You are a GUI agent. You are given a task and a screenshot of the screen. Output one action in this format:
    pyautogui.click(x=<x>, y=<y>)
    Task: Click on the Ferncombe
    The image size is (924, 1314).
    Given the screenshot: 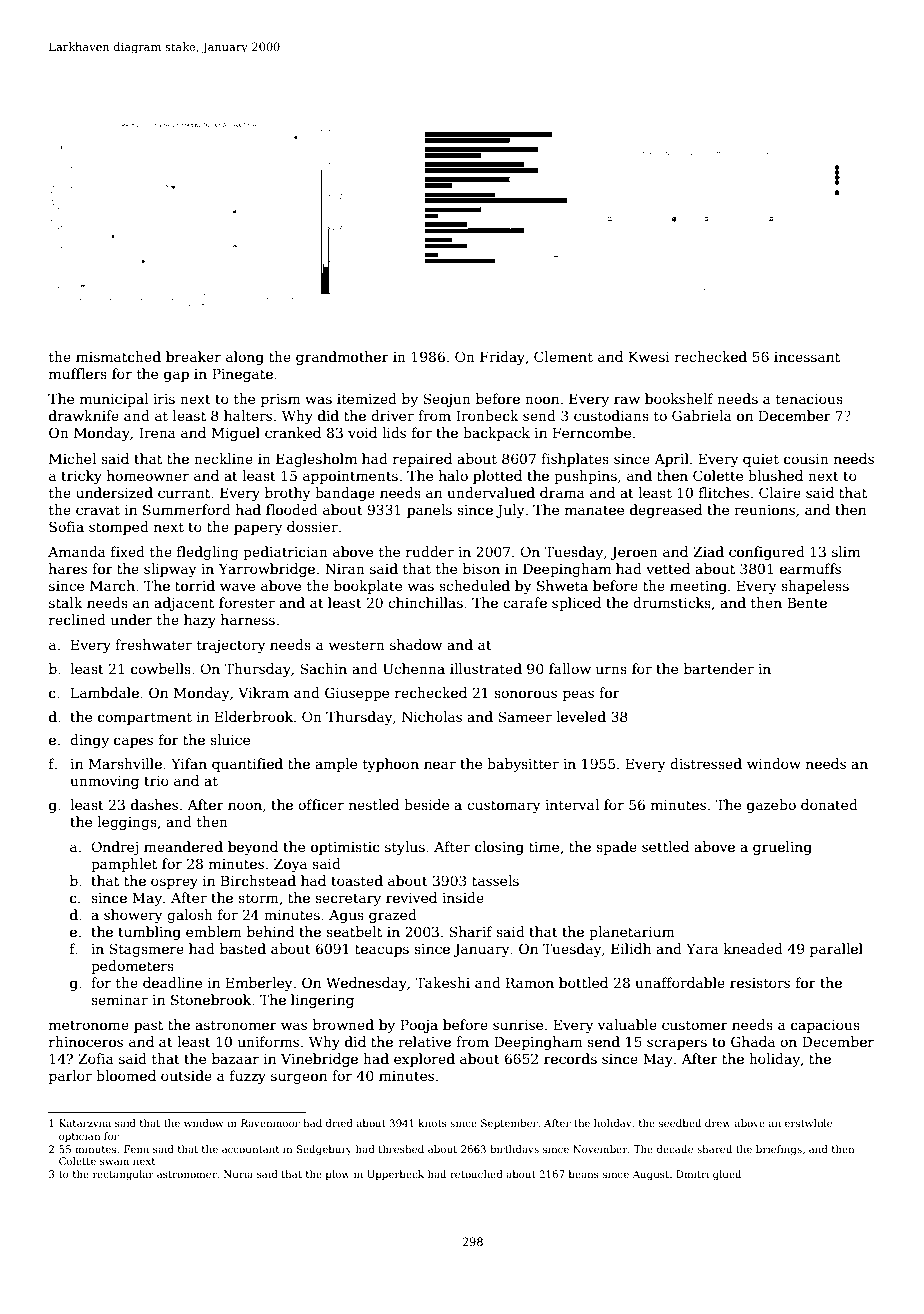 What is the action you would take?
    pyautogui.click(x=592, y=432)
